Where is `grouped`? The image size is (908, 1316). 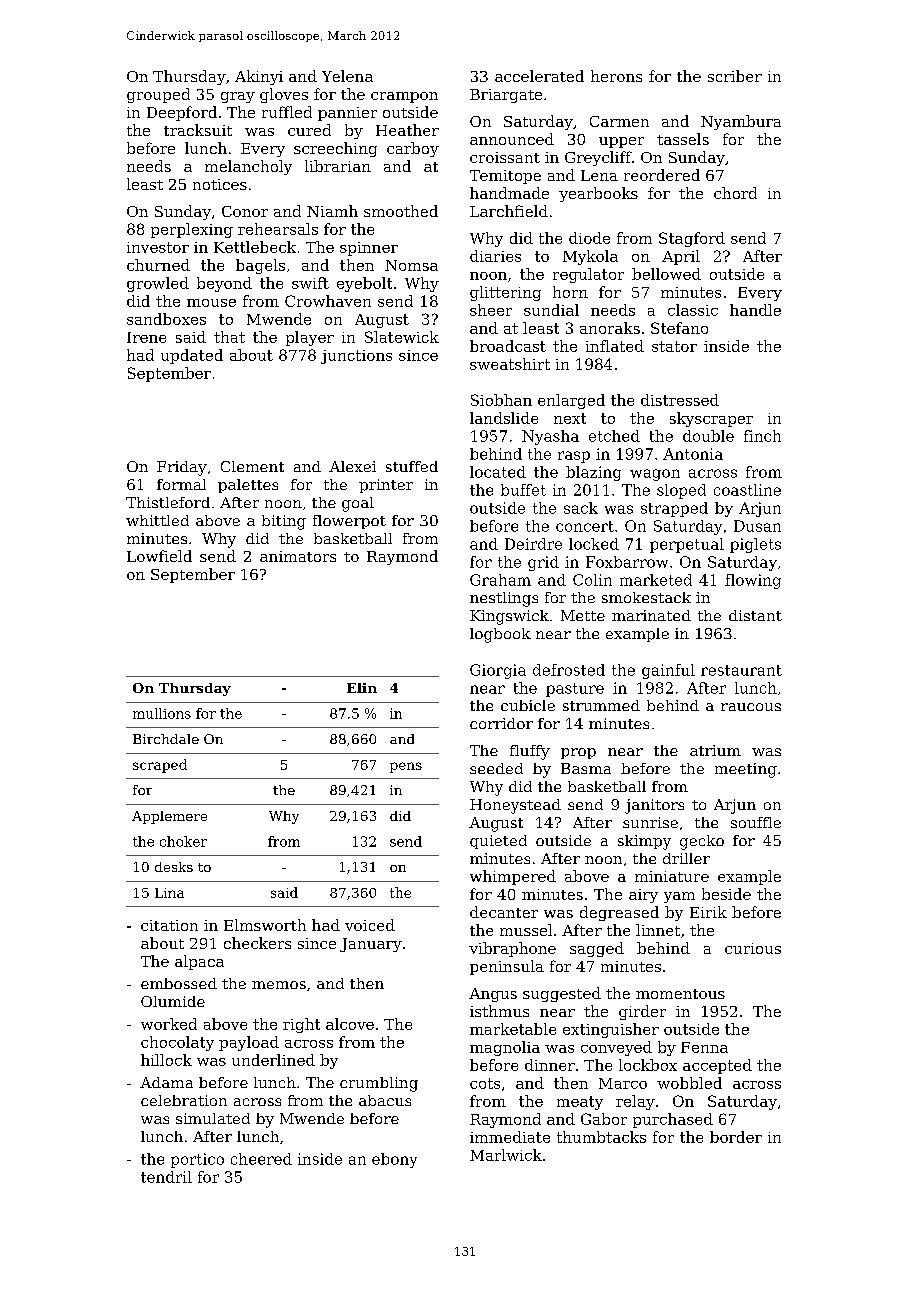
grouped is located at coordinates (158, 95).
